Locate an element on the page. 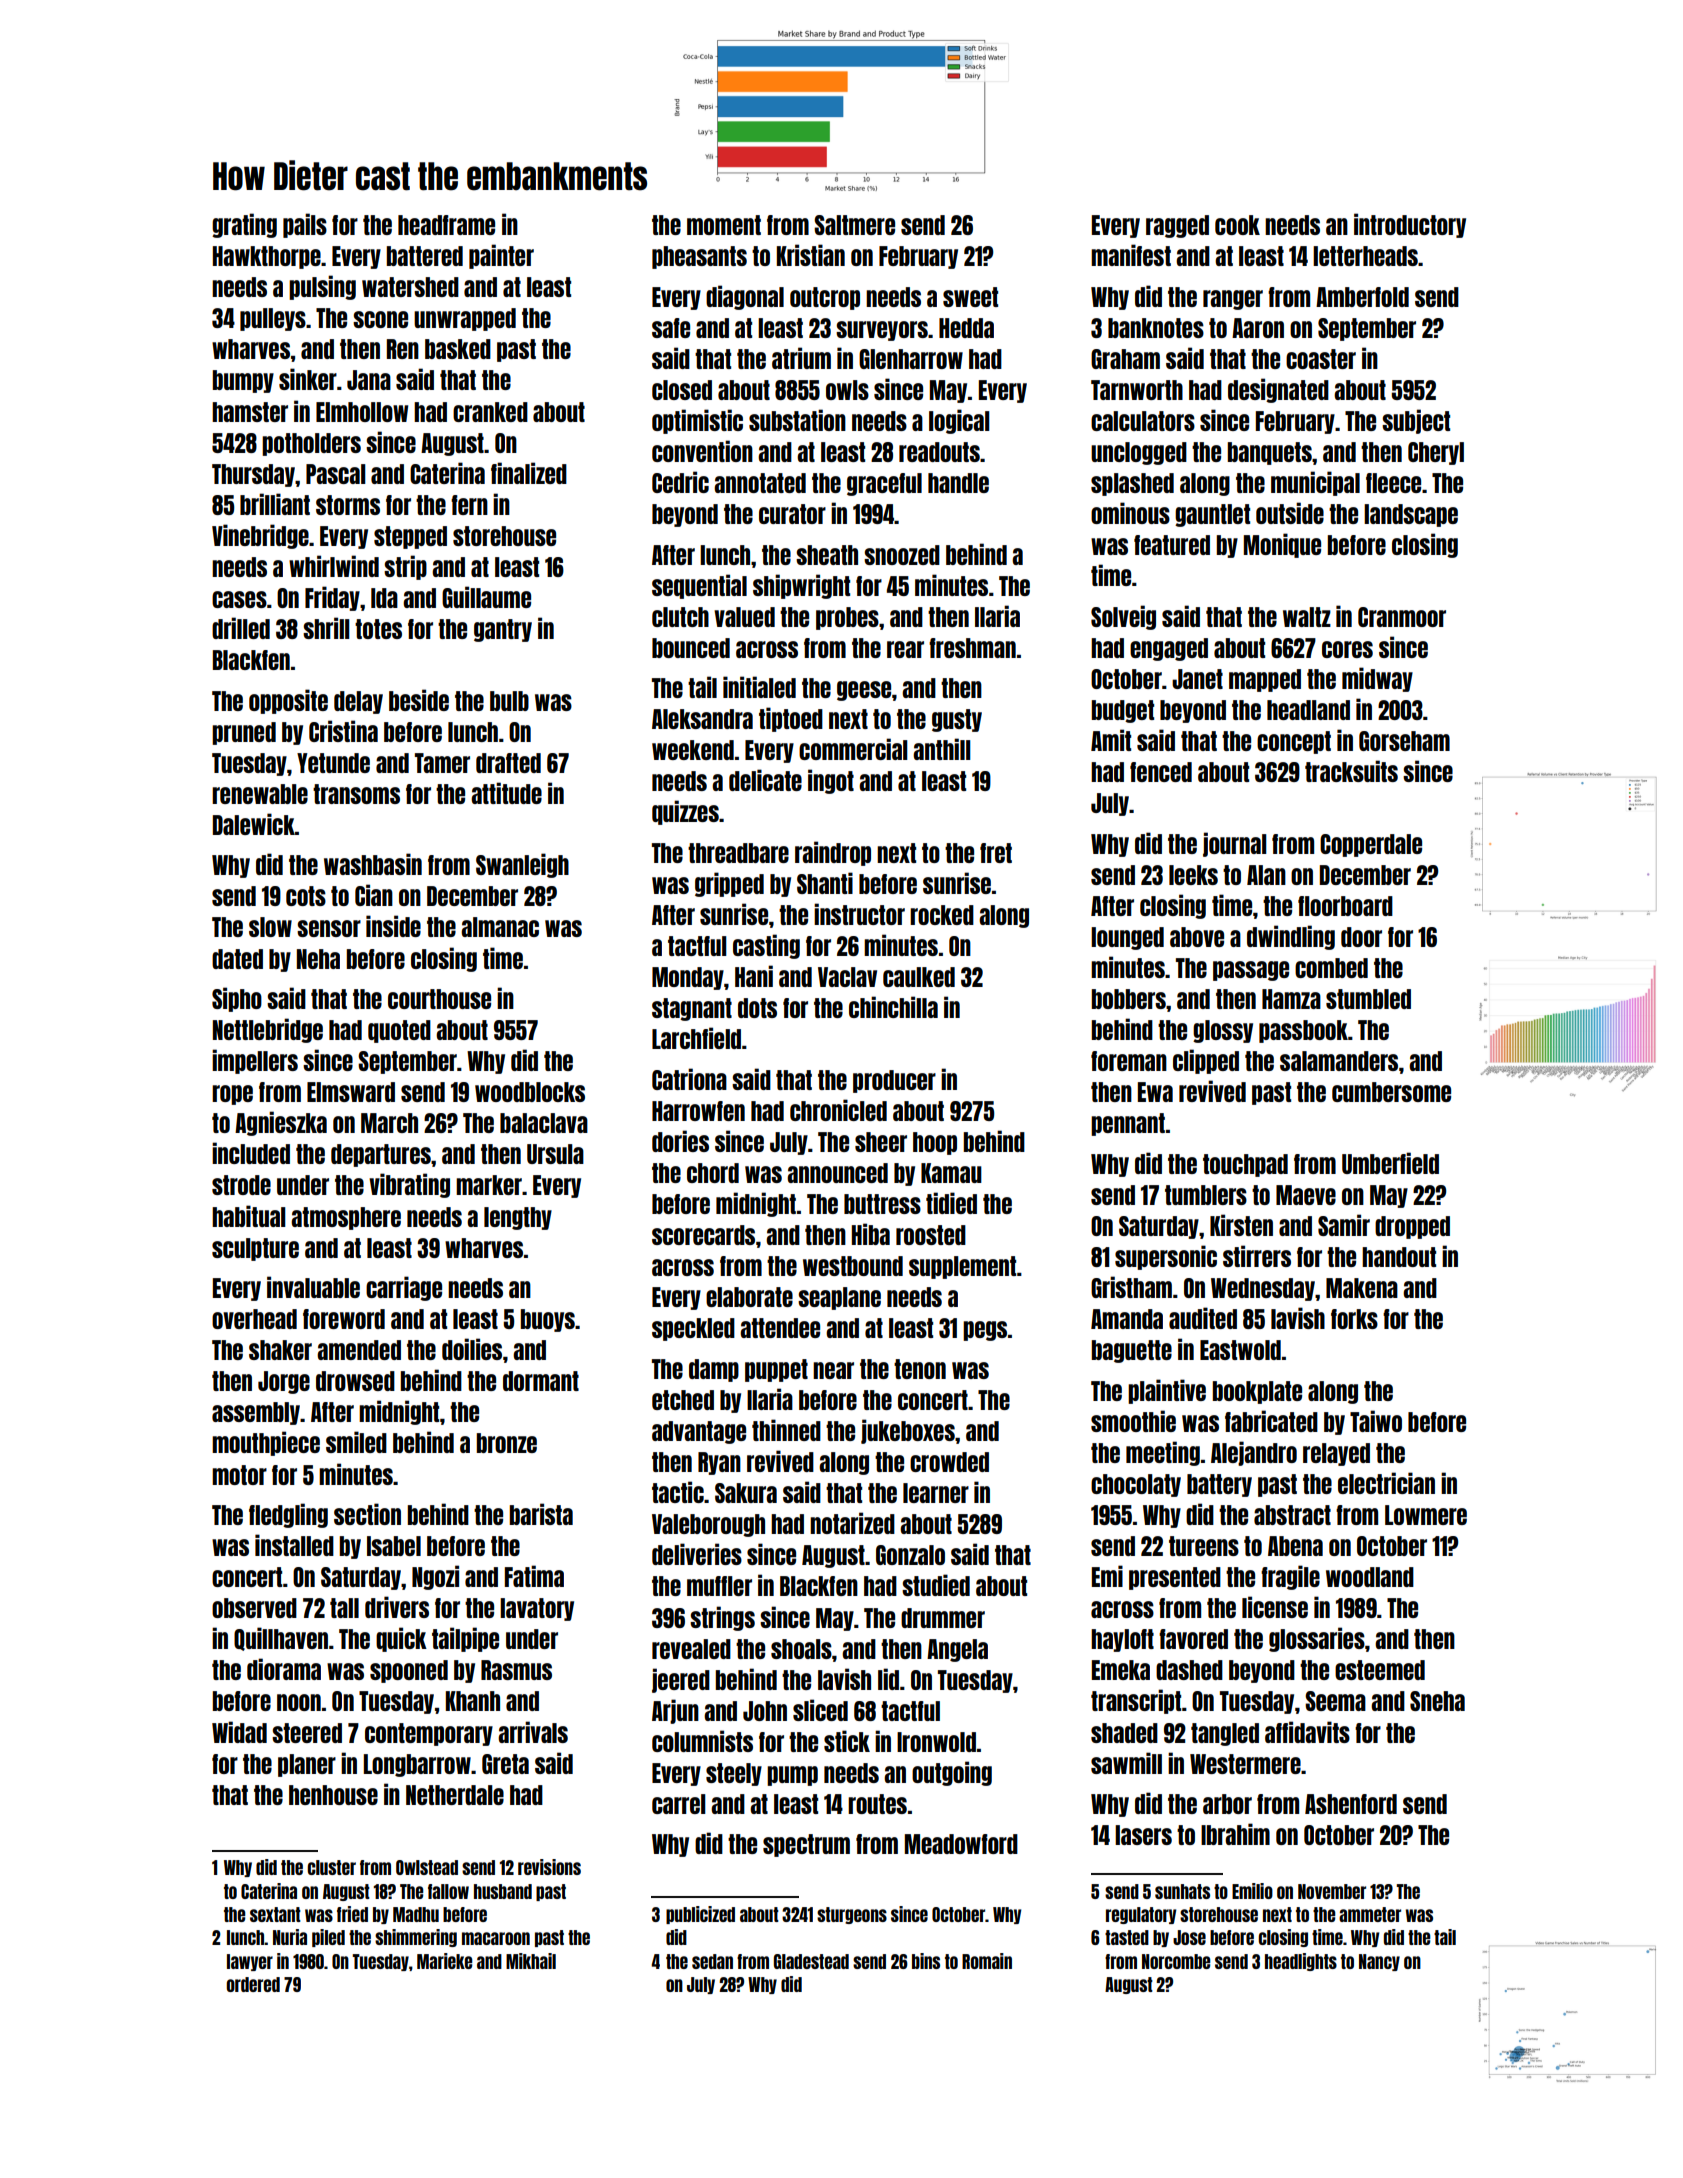 Image resolution: width=1683 pixels, height=2178 pixels. shaded is located at coordinates (1124, 1733).
